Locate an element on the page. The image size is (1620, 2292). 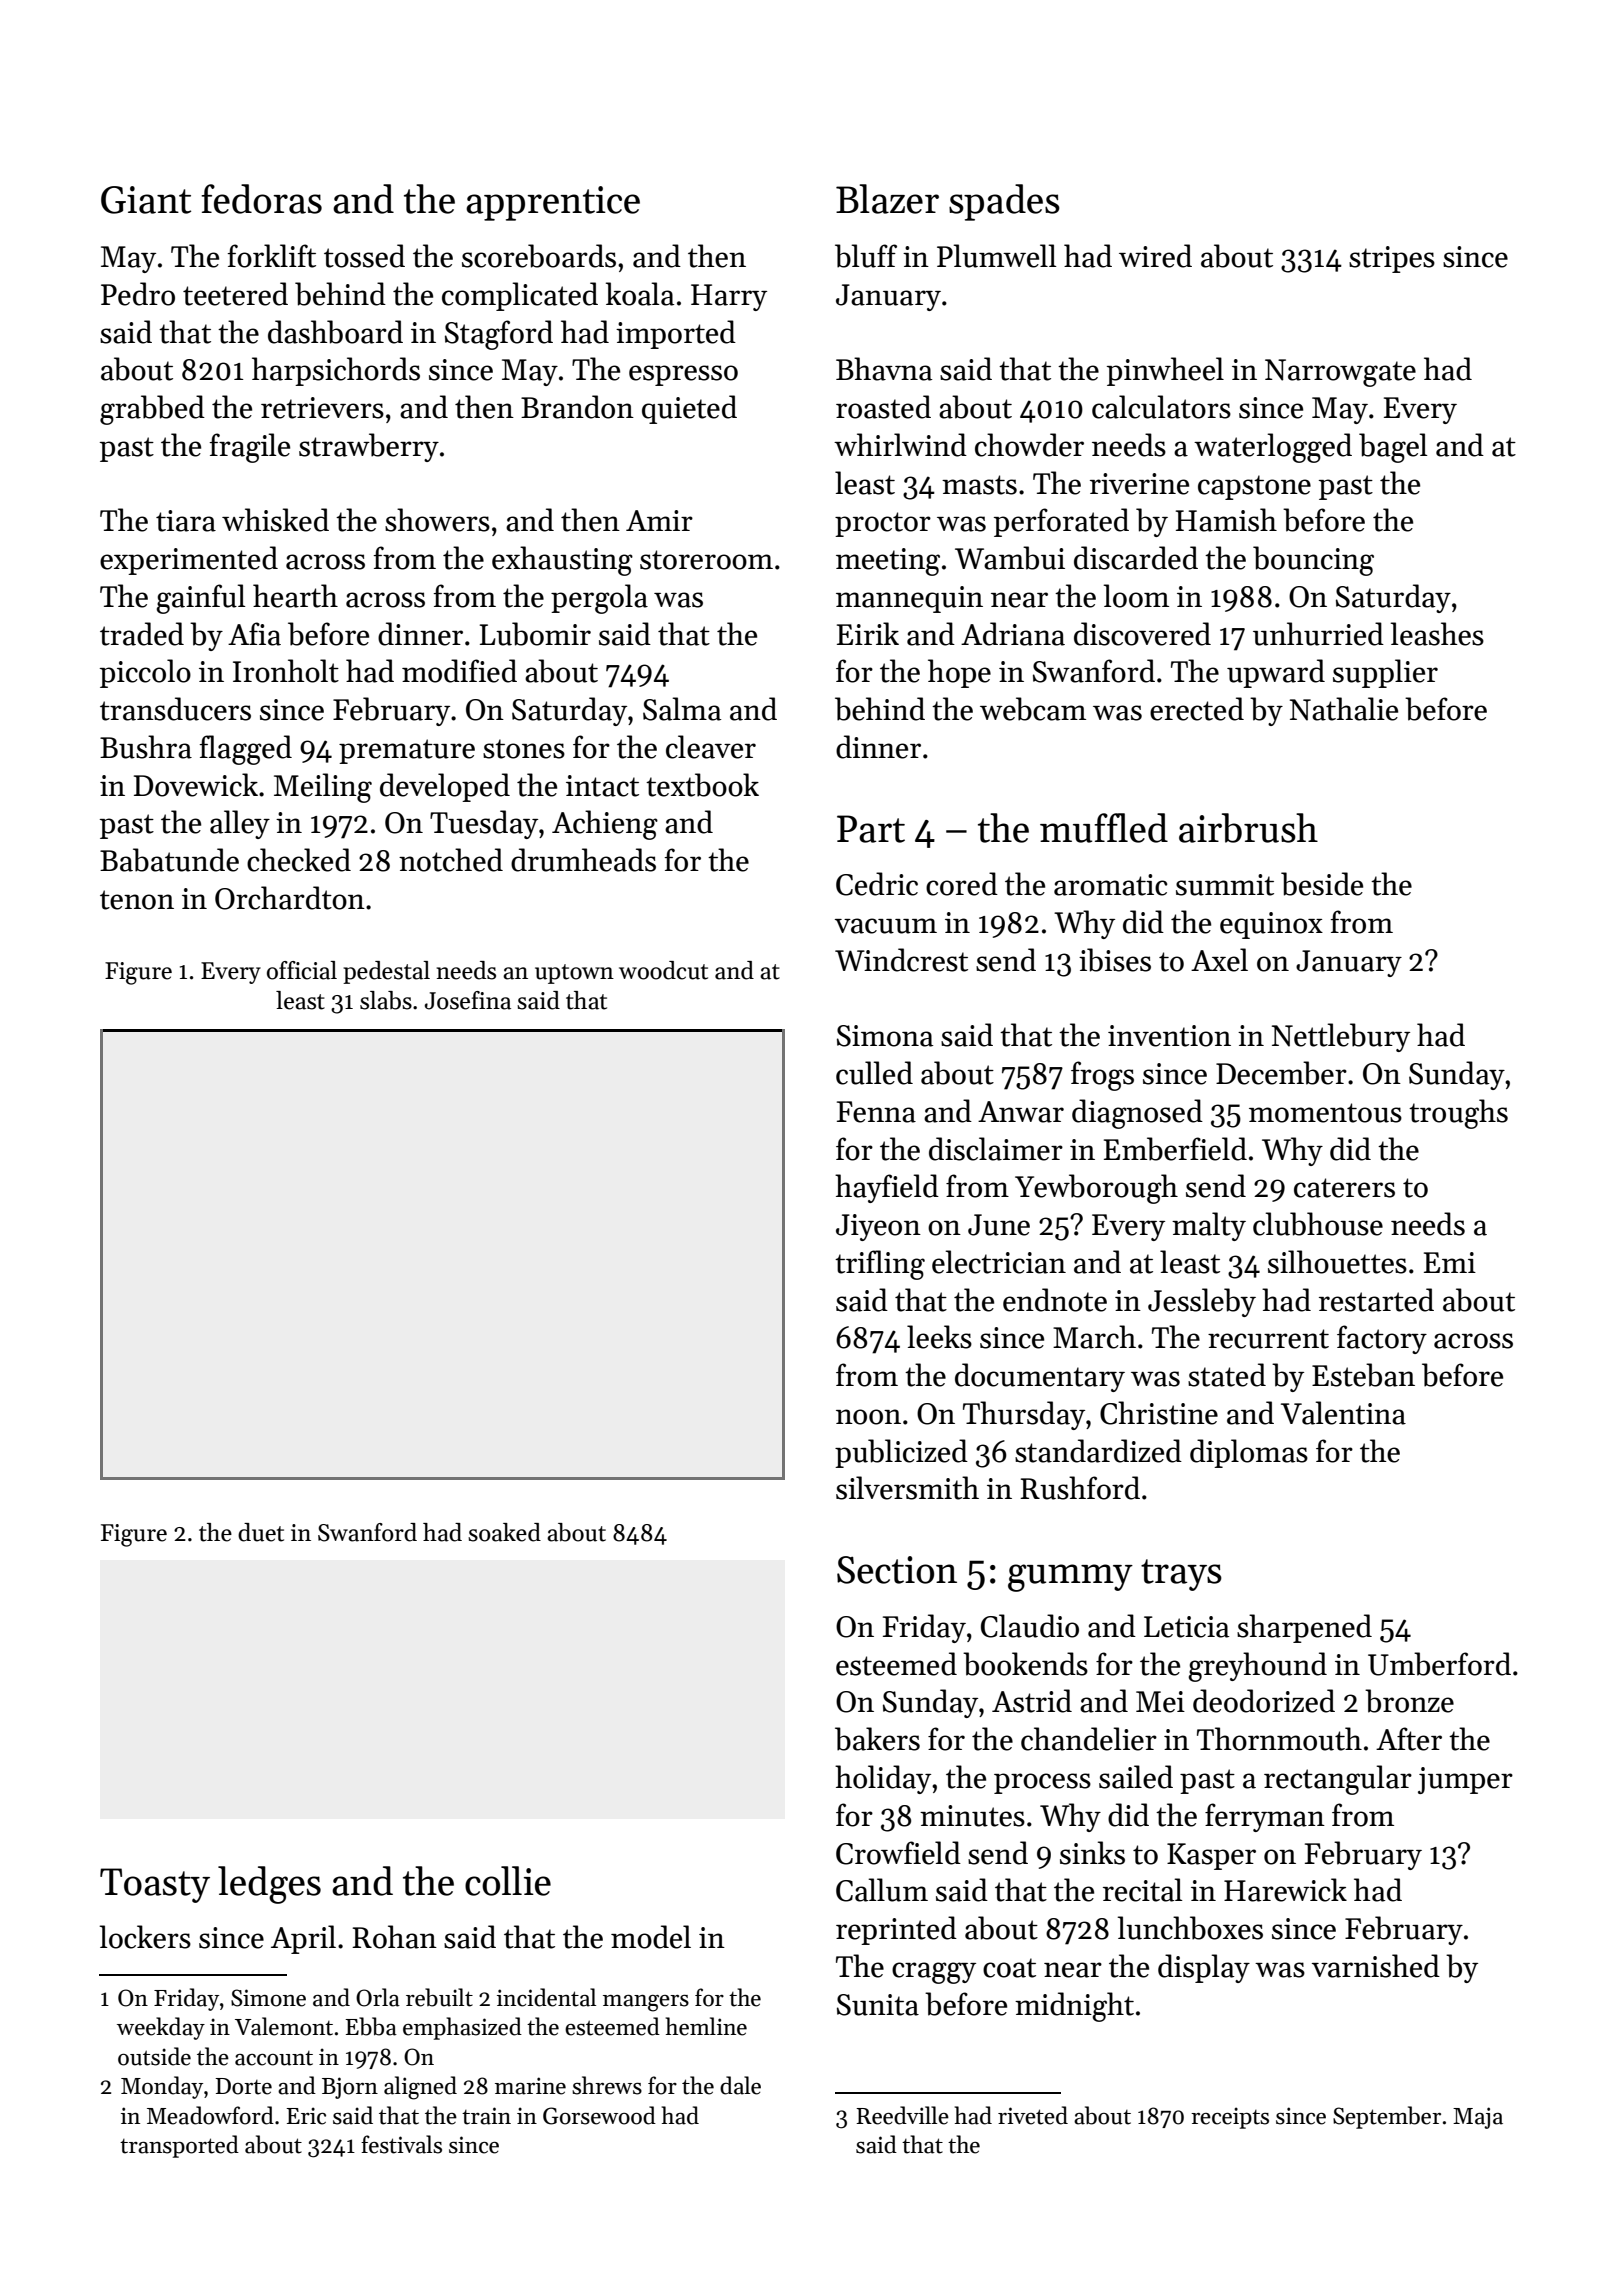
soaked is located at coordinates (504, 1532).
